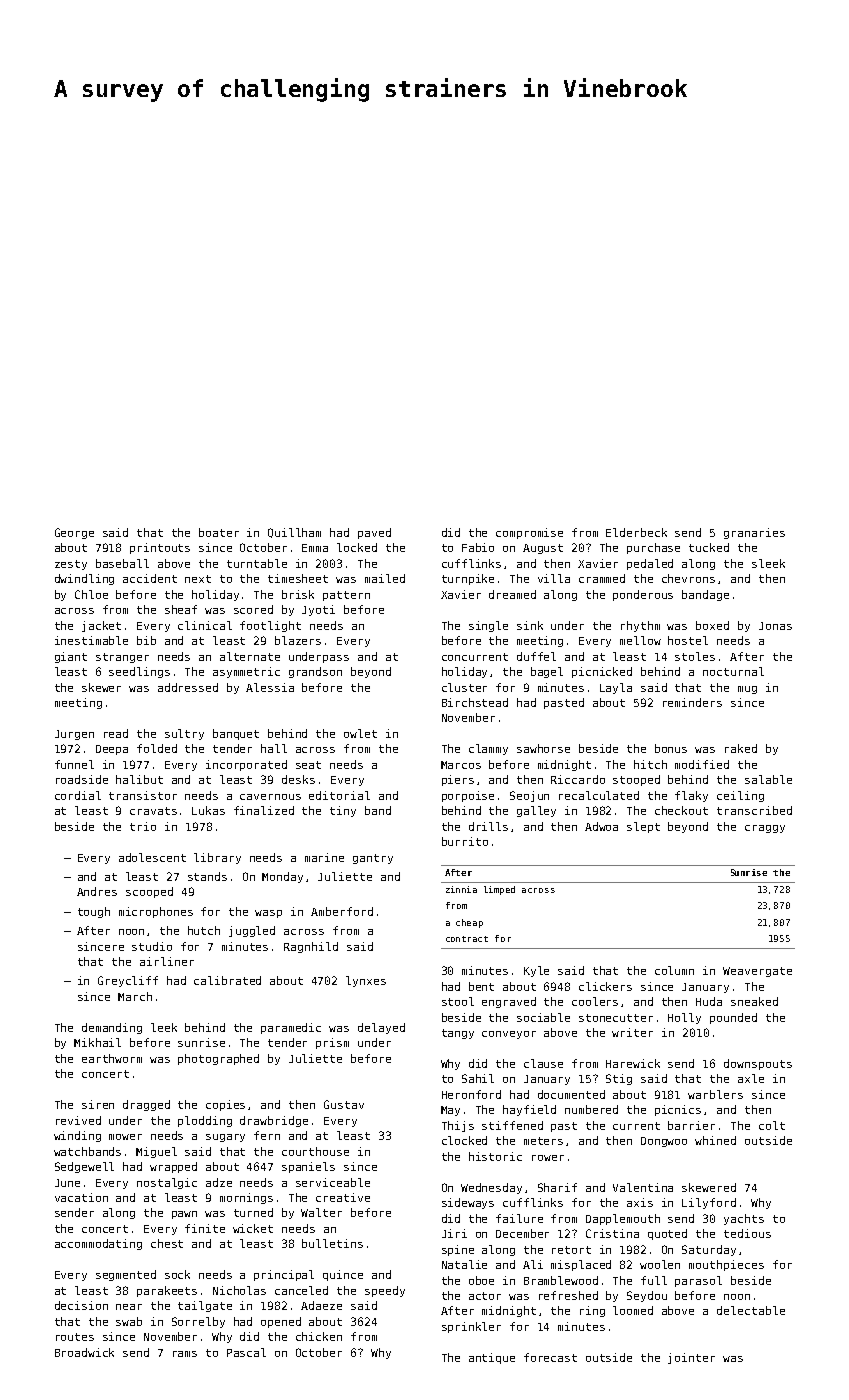 Image resolution: width=849 pixels, height=1400 pixels. What do you see at coordinates (246, 1352) in the document?
I see `Pascal` at bounding box center [246, 1352].
